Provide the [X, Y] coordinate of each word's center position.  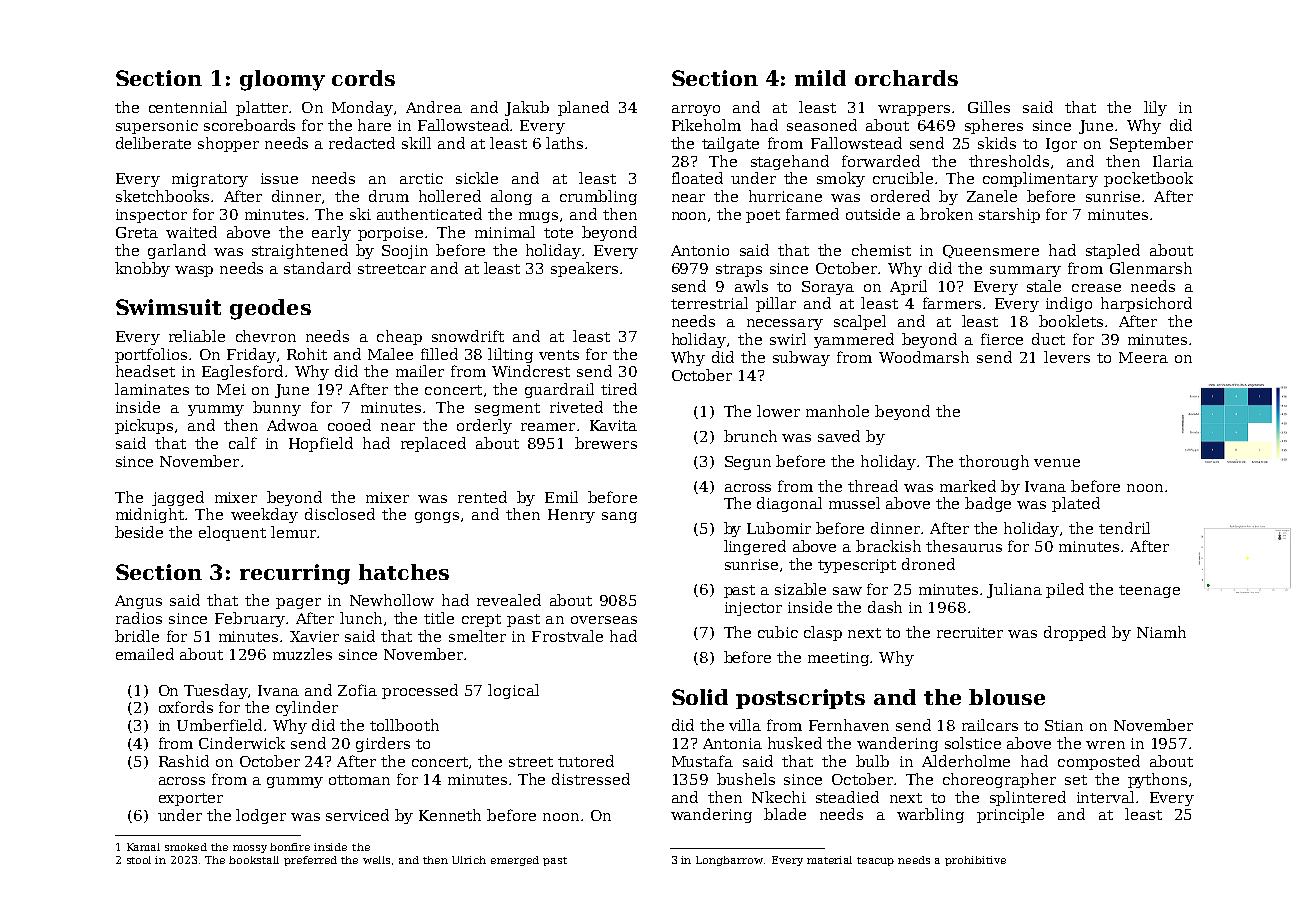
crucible [903, 178]
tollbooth [404, 725]
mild [820, 78]
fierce [1002, 339]
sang [619, 517]
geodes [270, 309]
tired [619, 389]
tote [558, 233]
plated [1076, 504]
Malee [390, 354]
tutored [586, 761]
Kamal [143, 847]
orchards [906, 78]
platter [262, 108]
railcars [990, 725]
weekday [264, 515]
